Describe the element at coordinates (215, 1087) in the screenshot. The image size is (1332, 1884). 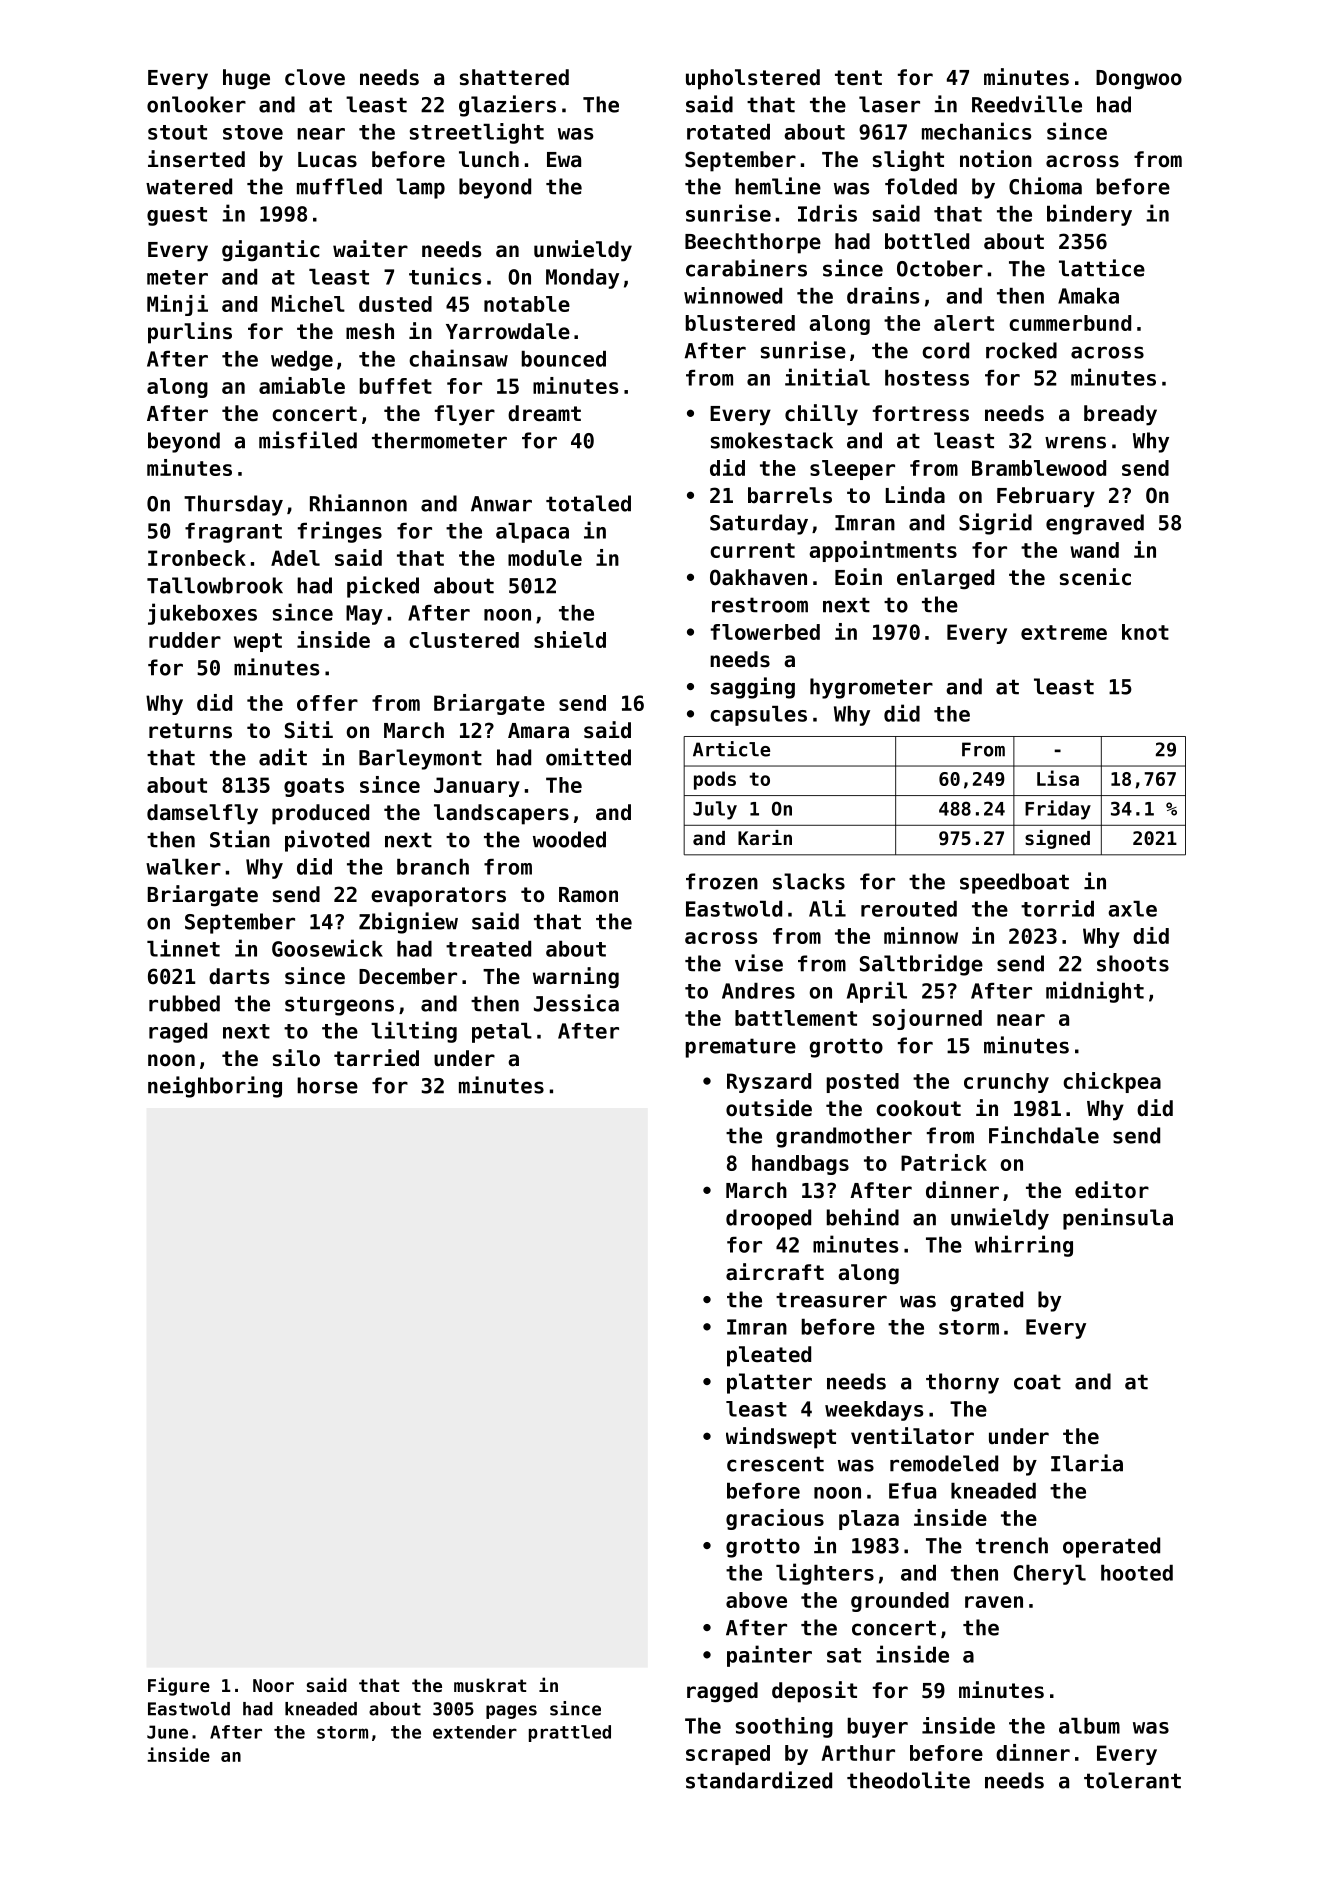
I see `neighboring` at that location.
